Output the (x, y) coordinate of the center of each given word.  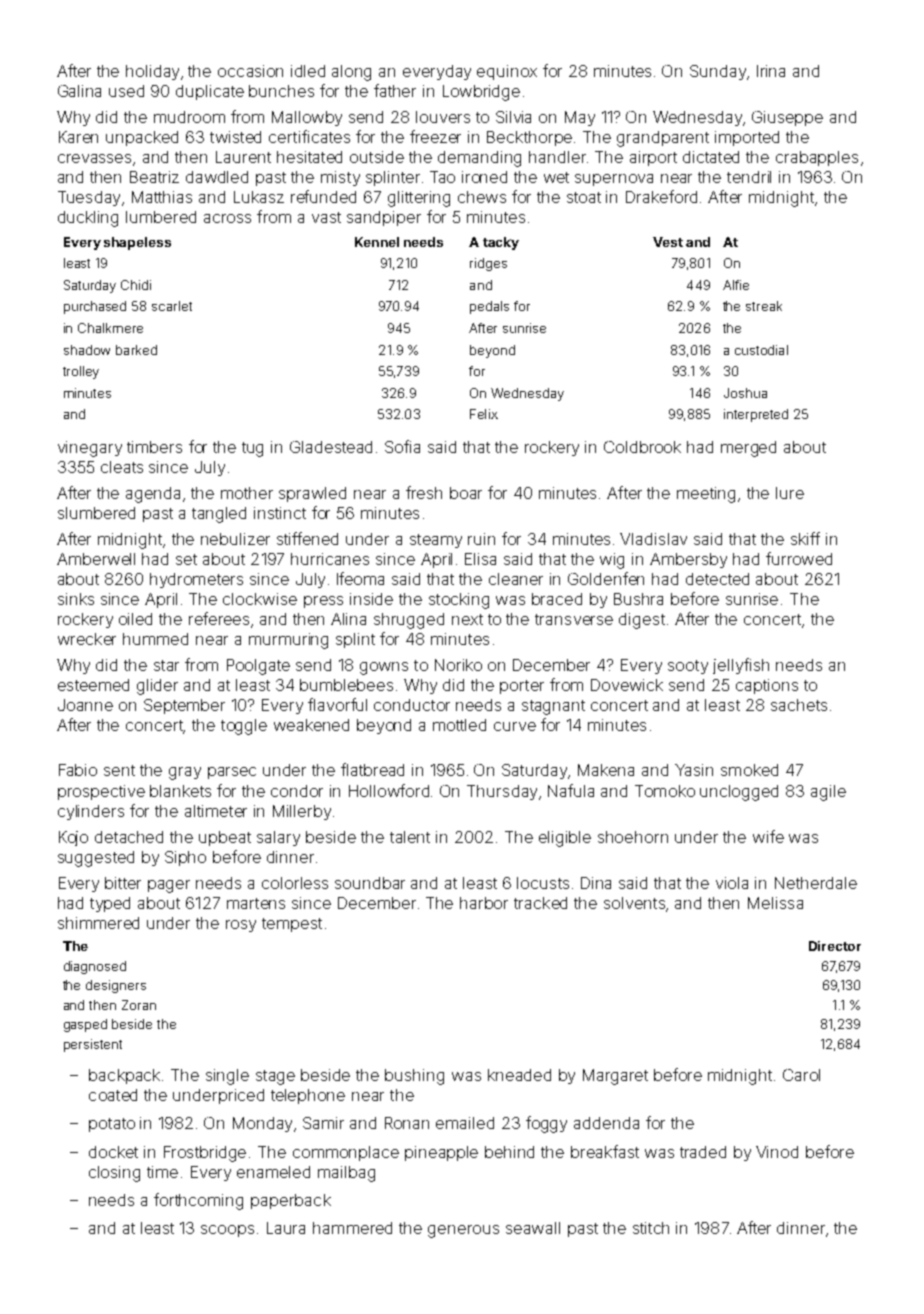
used (126, 91)
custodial (761, 350)
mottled (459, 725)
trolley (81, 372)
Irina (771, 71)
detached (129, 837)
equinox (507, 72)
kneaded (519, 1075)
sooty (688, 667)
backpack (124, 1076)
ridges (488, 264)
